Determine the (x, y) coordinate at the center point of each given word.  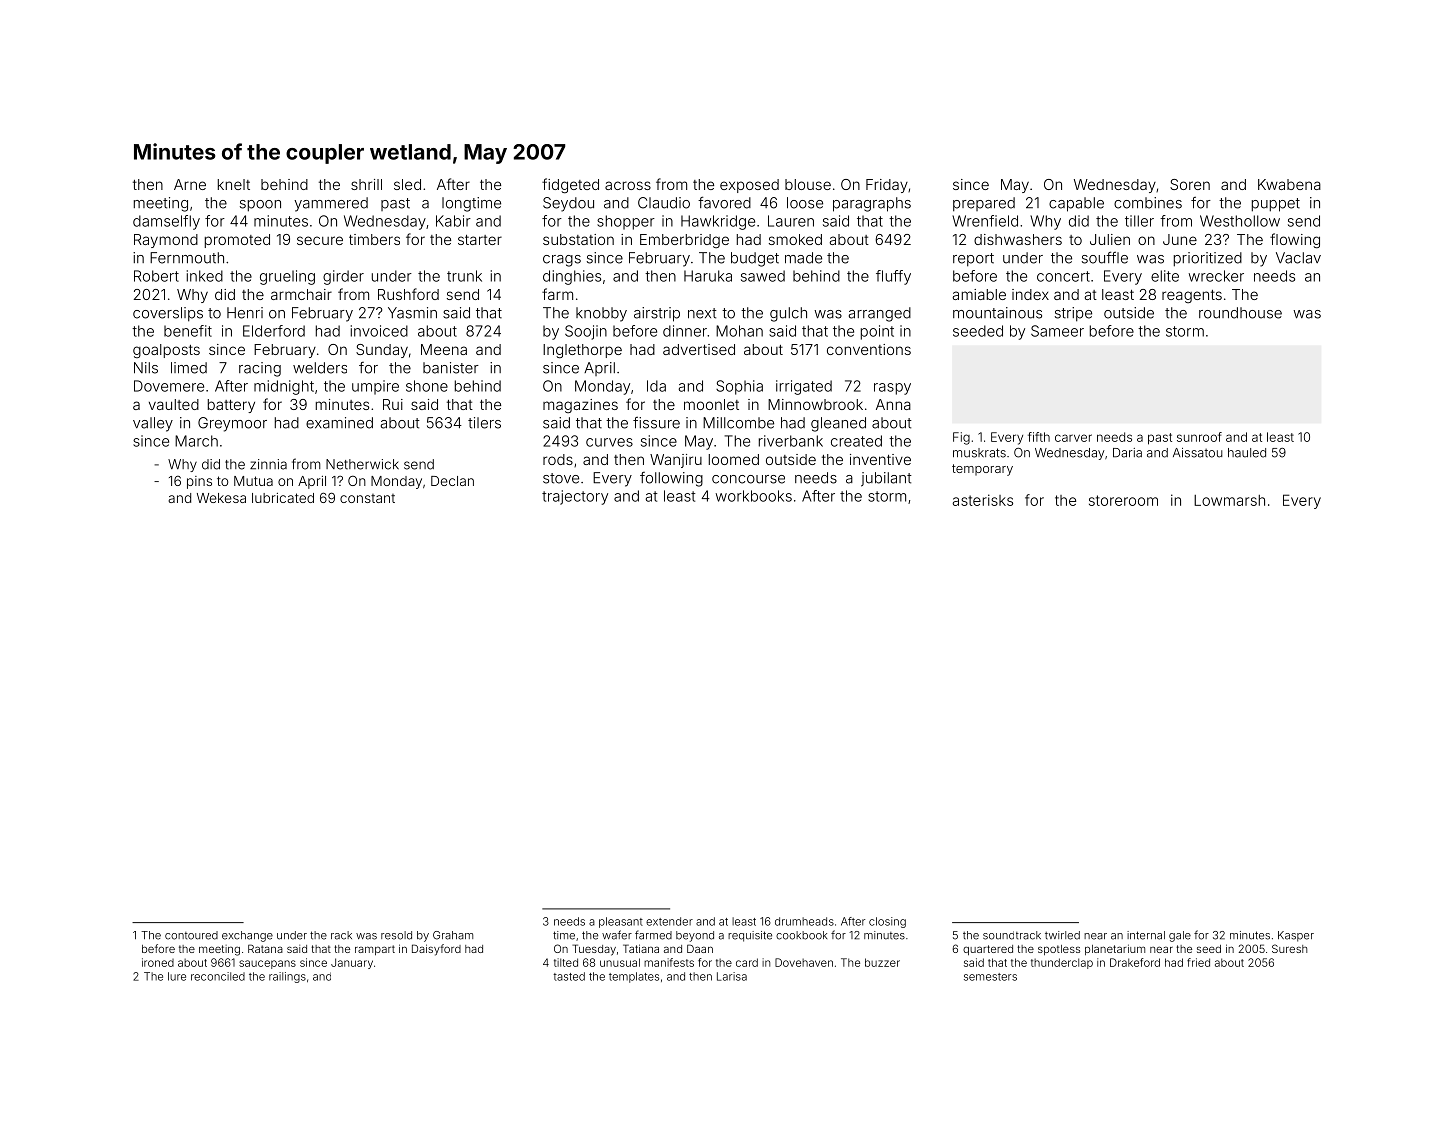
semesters (990, 977)
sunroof (1199, 437)
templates (634, 977)
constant (367, 498)
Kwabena (1289, 184)
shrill (366, 184)
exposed (749, 186)
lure (177, 976)
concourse (748, 479)
